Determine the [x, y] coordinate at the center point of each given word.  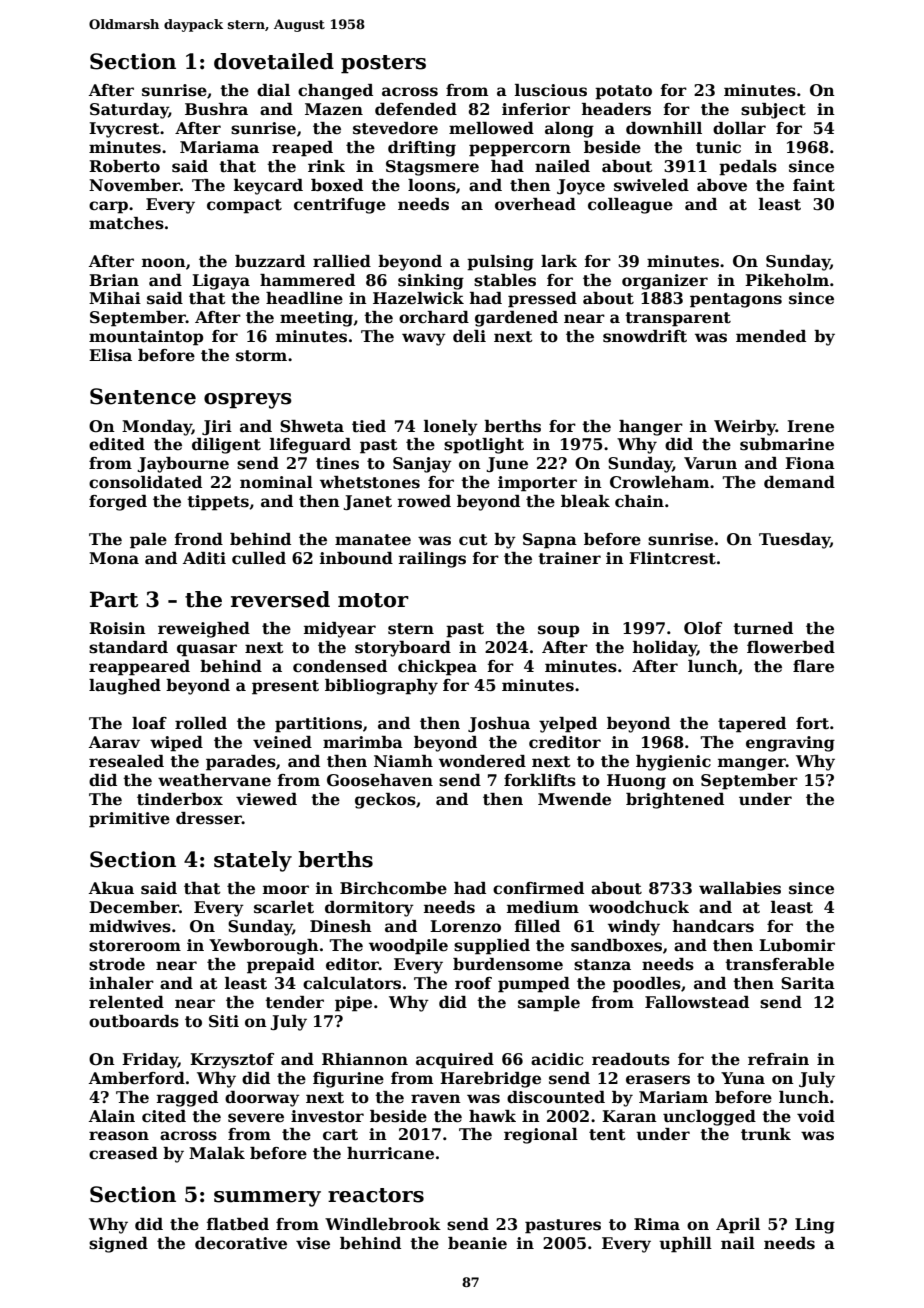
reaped [302, 149]
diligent [226, 446]
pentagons [736, 300]
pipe [353, 1004]
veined [282, 742]
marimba [363, 742]
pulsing [500, 263]
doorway [262, 1099]
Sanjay [422, 465]
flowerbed [791, 647]
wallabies [740, 888]
